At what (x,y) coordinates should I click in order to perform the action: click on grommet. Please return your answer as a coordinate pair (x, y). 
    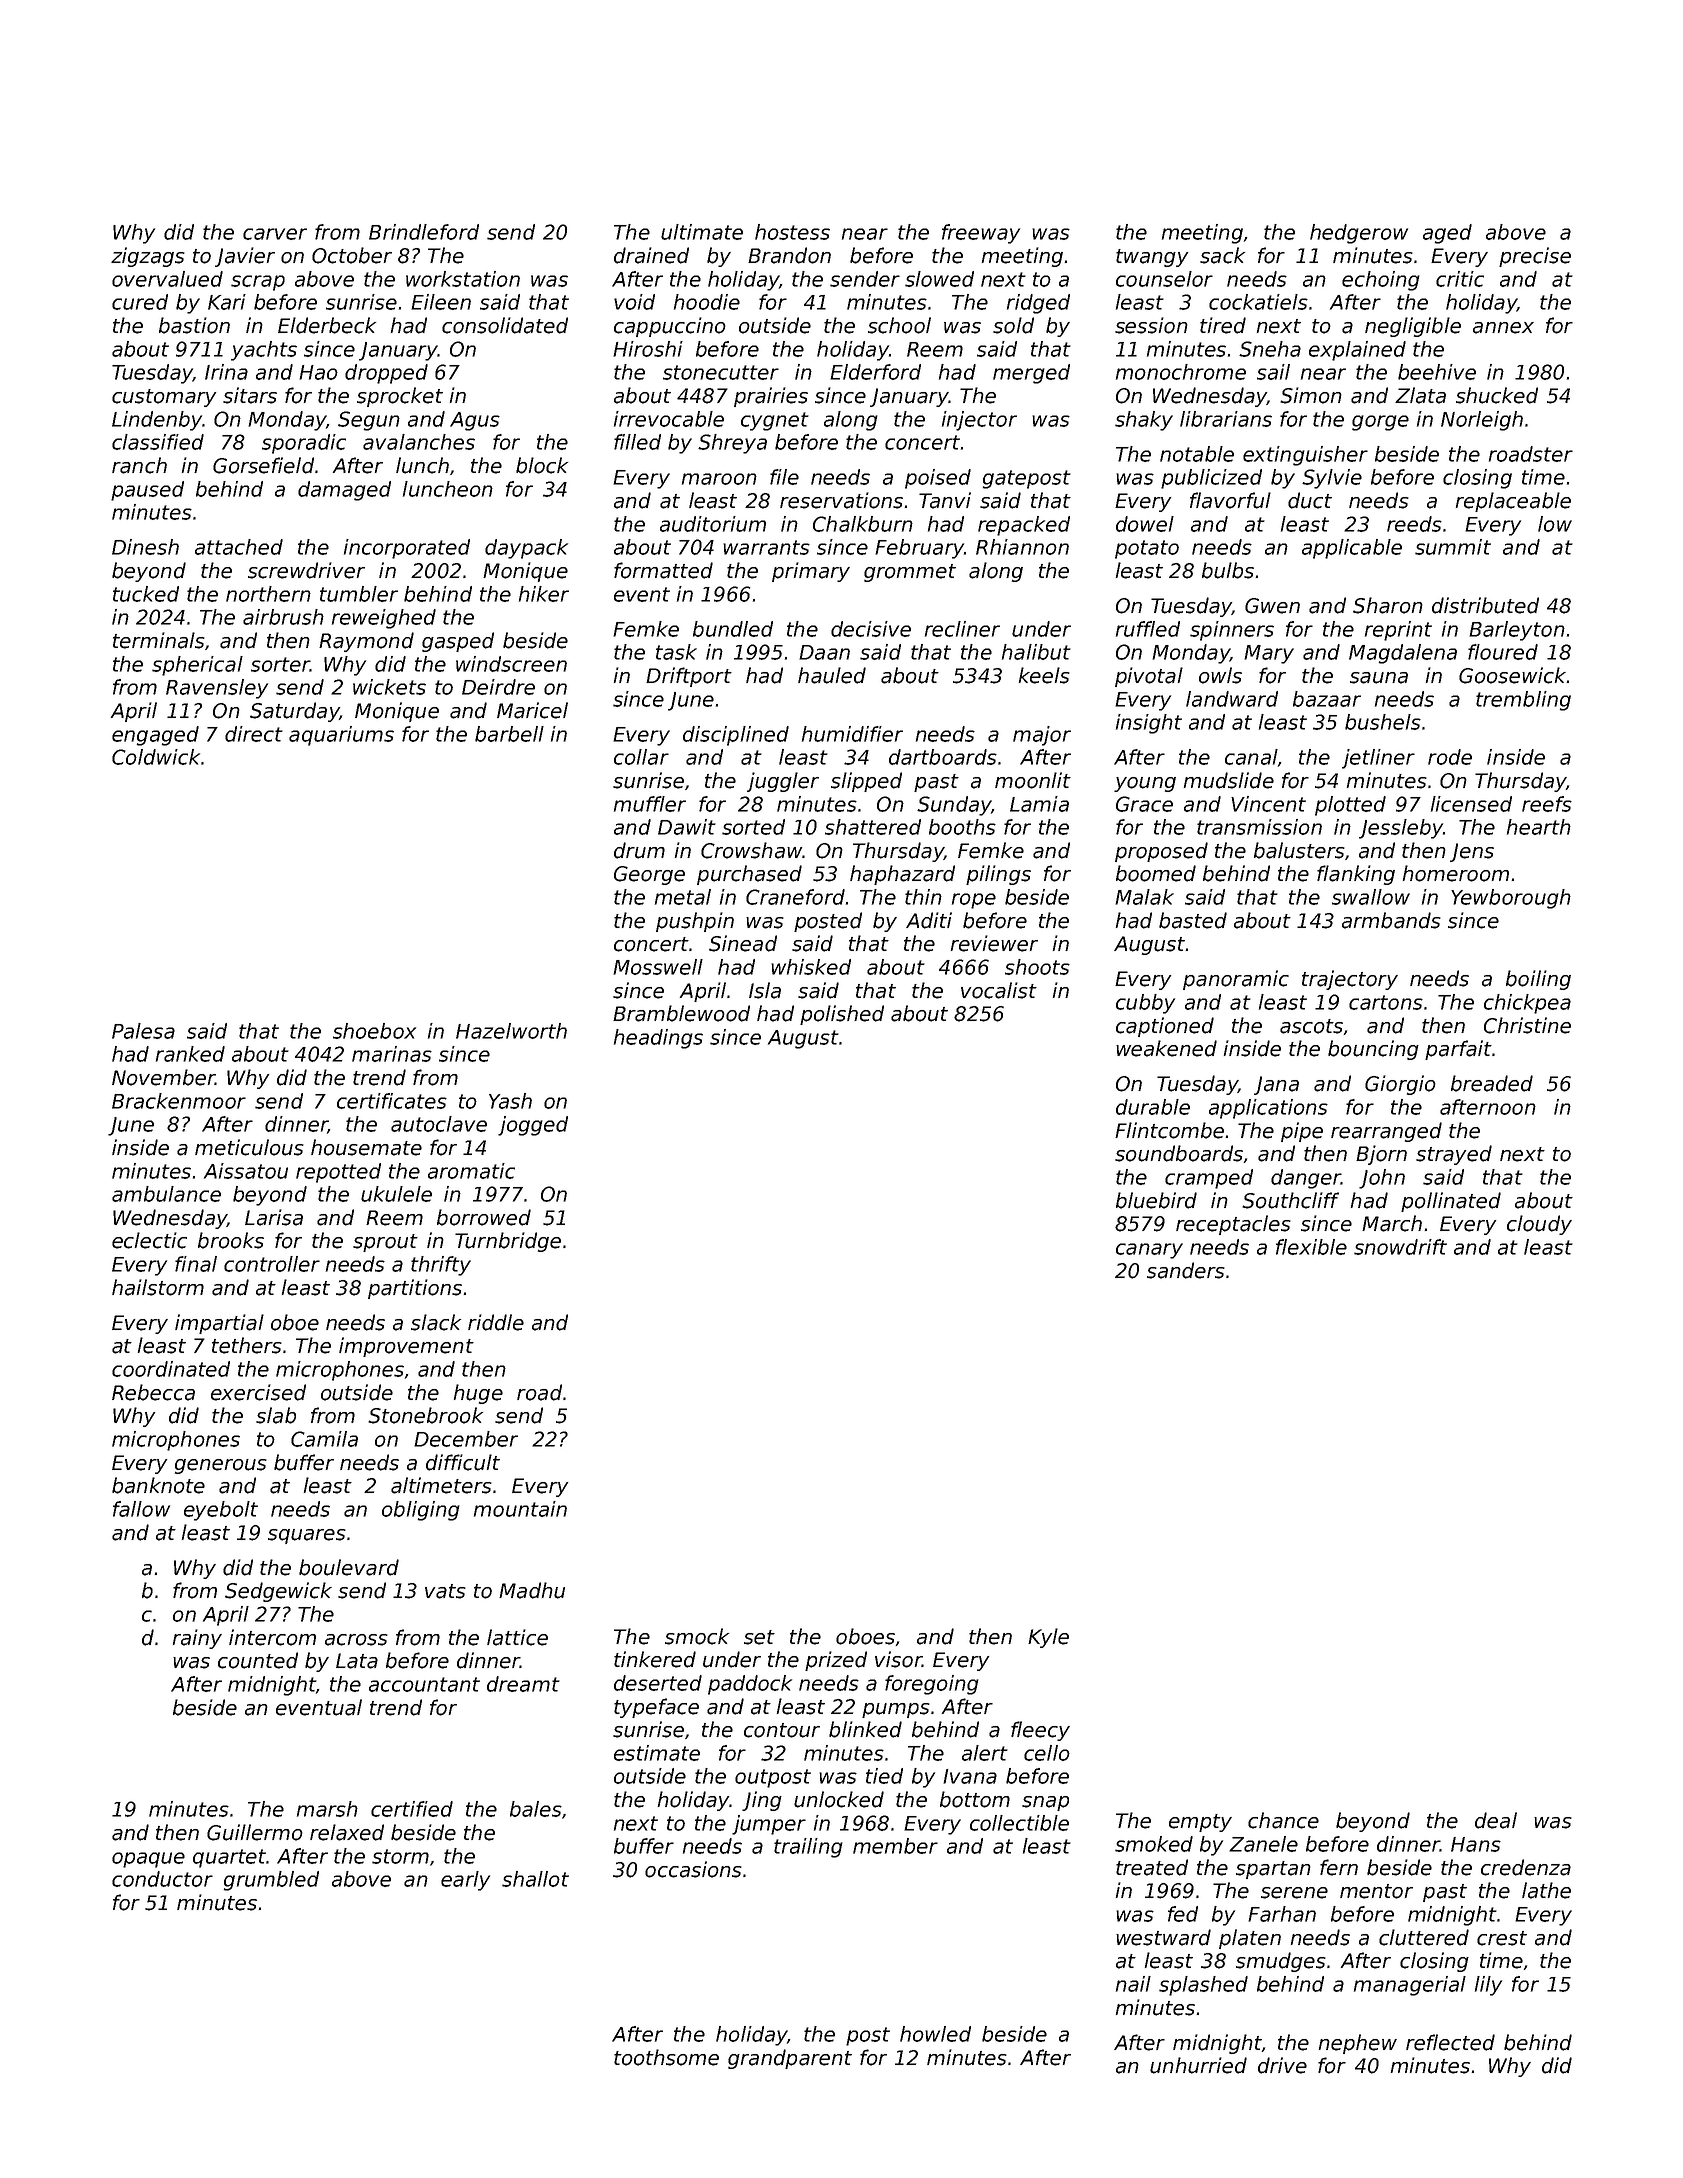
    Looking at the image, I should click on (910, 573).
